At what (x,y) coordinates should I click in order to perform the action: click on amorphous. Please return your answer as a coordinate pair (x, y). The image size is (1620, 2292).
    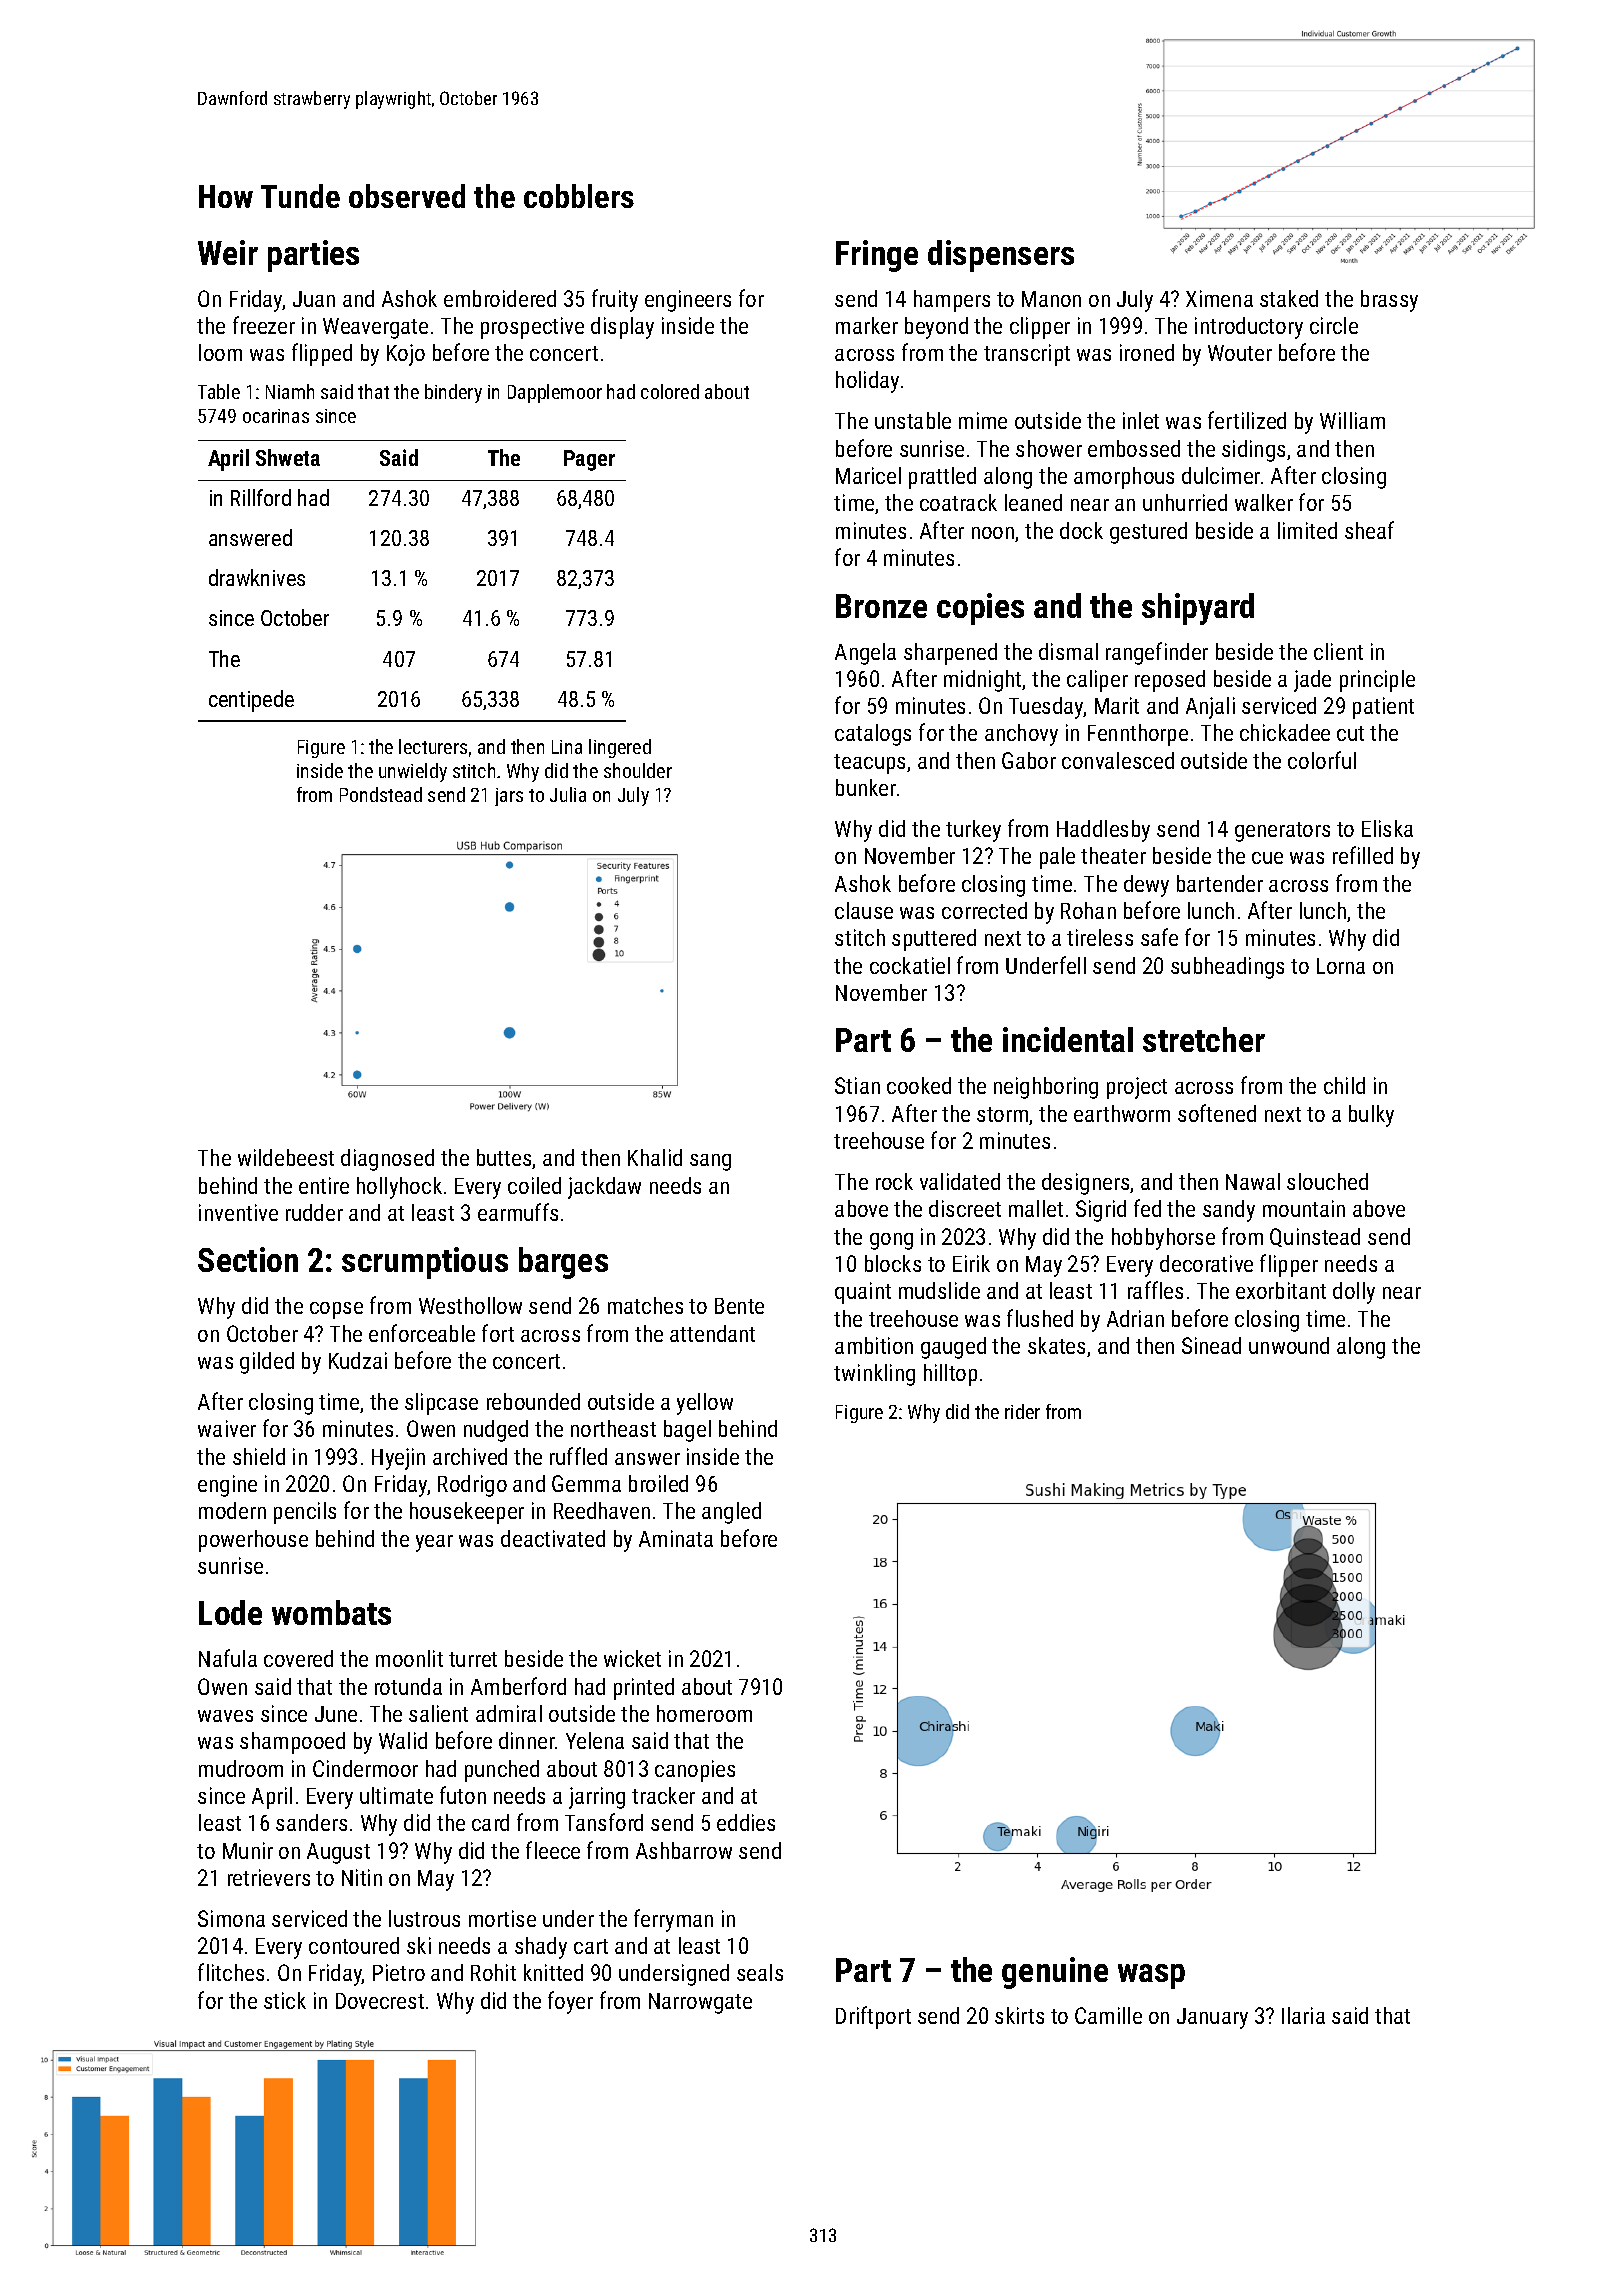
    Looking at the image, I should click on (1124, 478).
